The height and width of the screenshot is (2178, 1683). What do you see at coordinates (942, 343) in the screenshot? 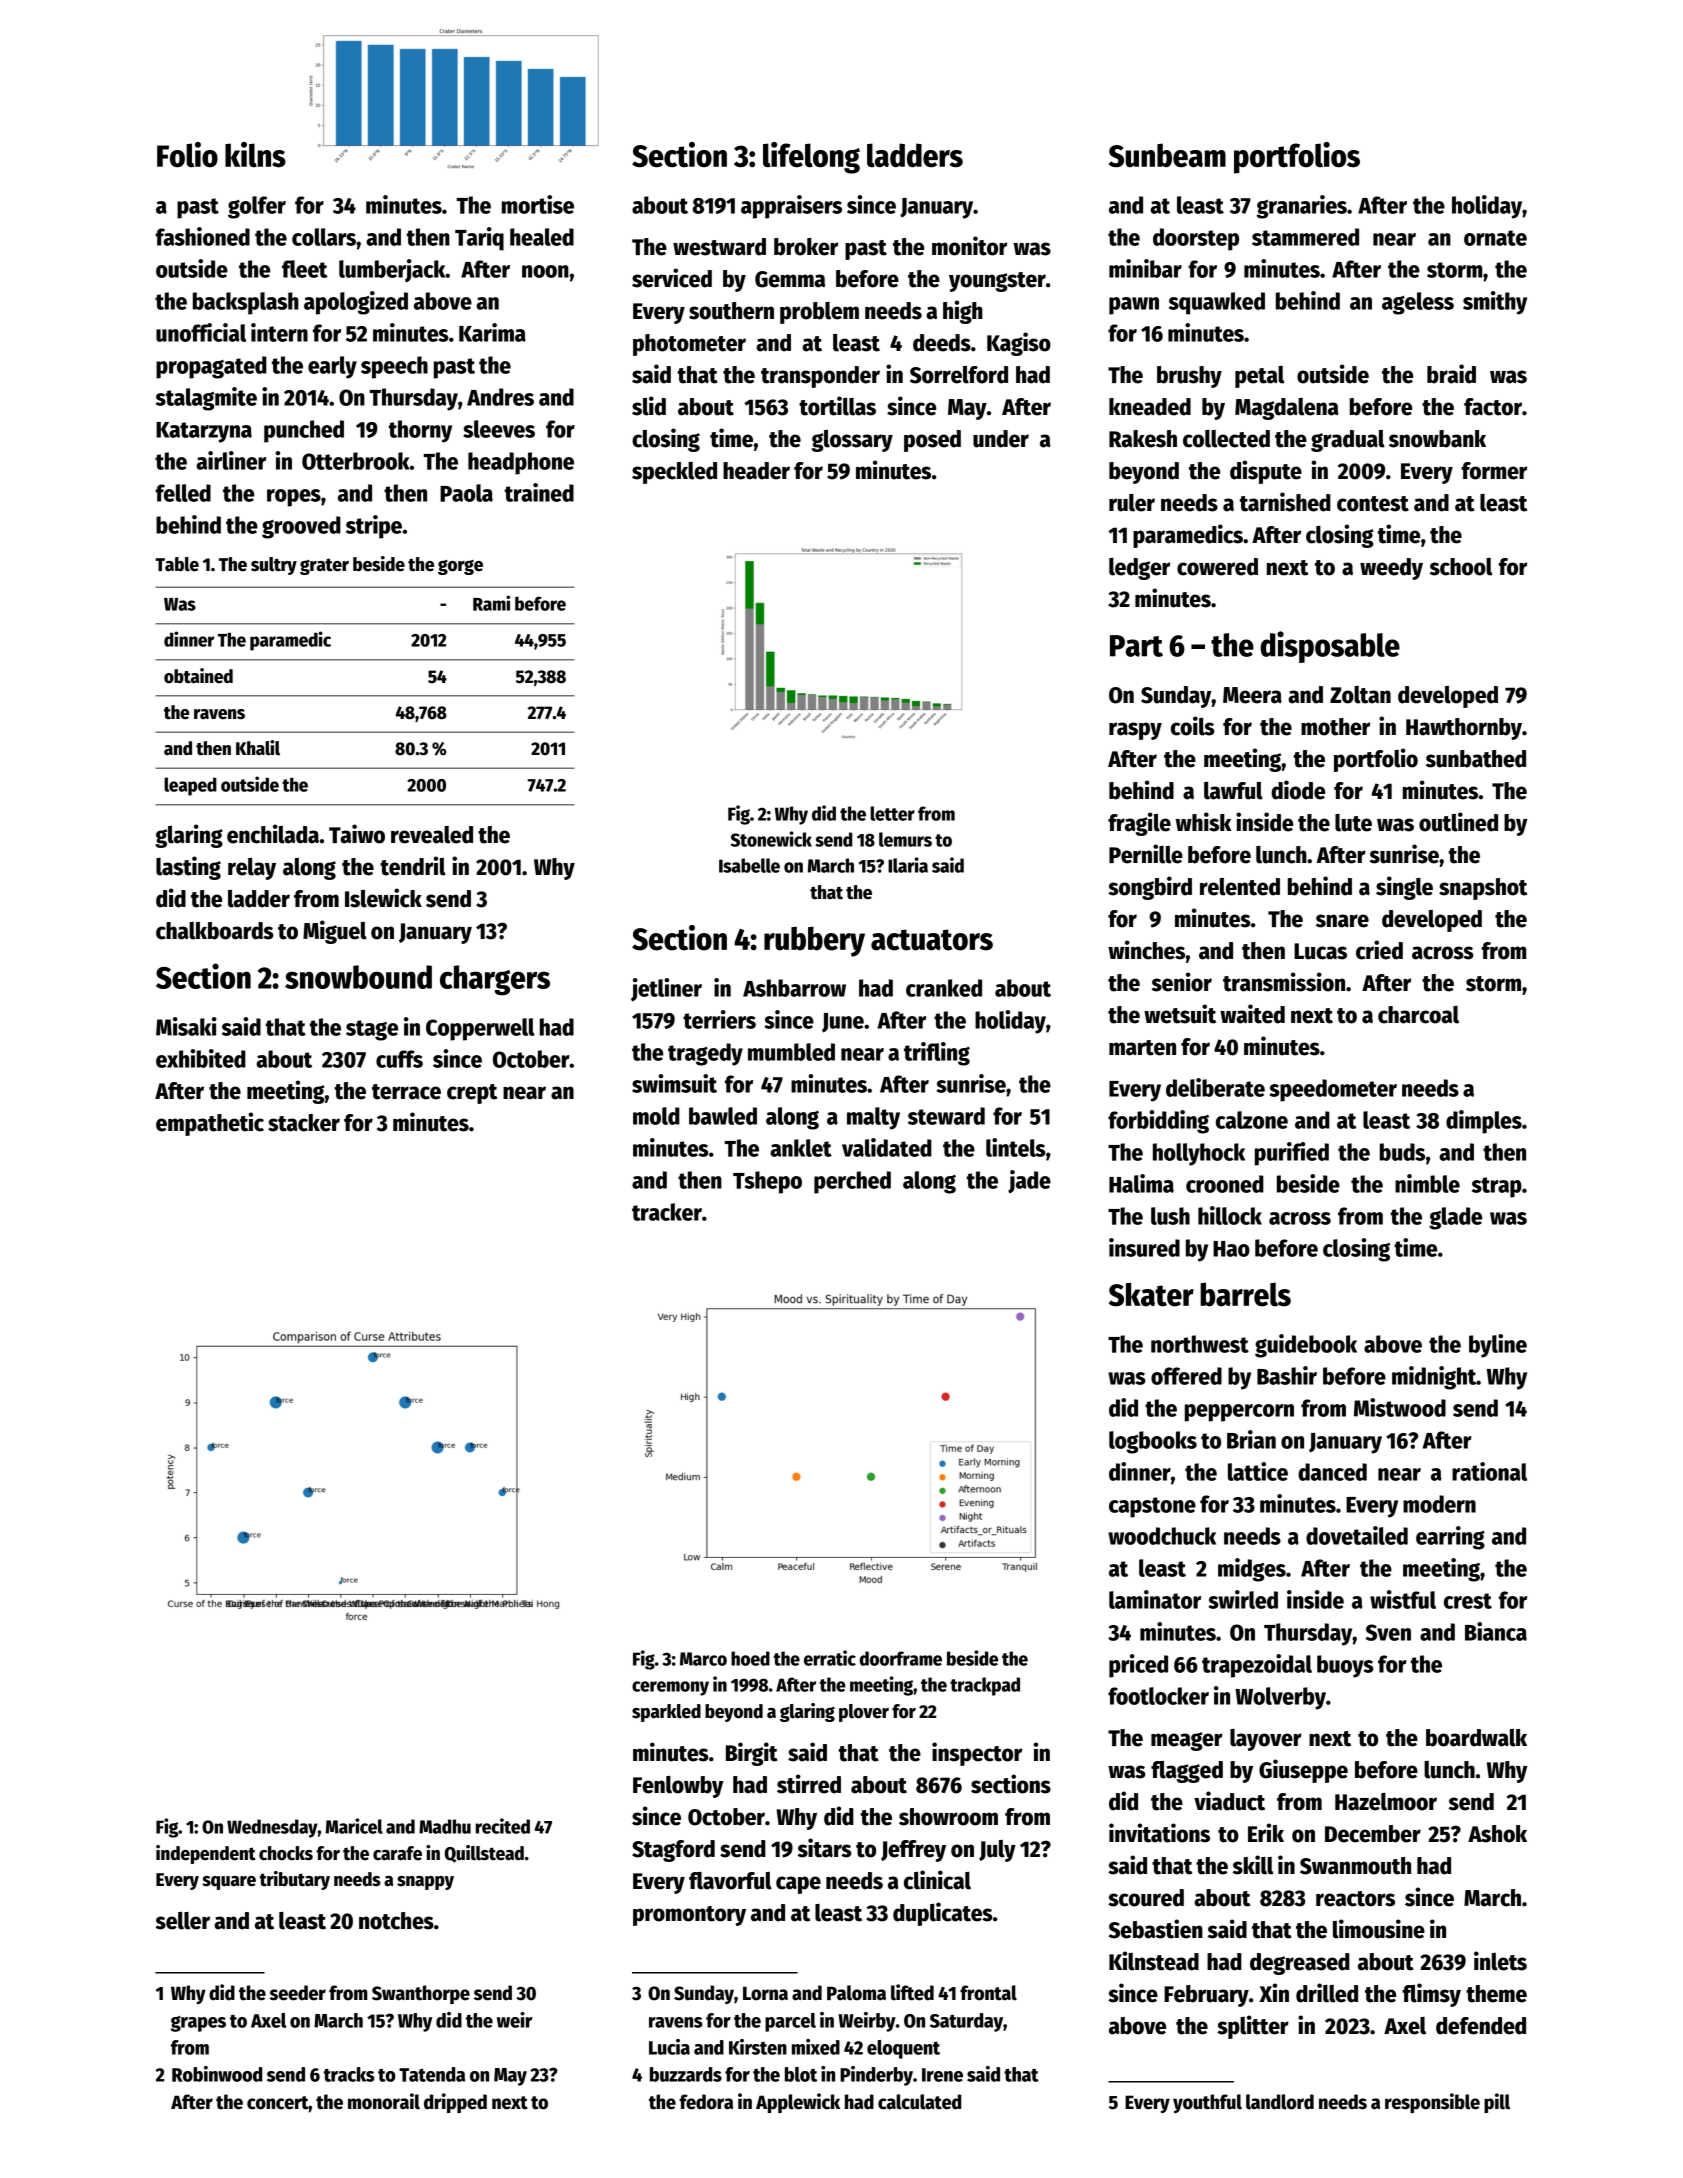
I see `deeds` at bounding box center [942, 343].
